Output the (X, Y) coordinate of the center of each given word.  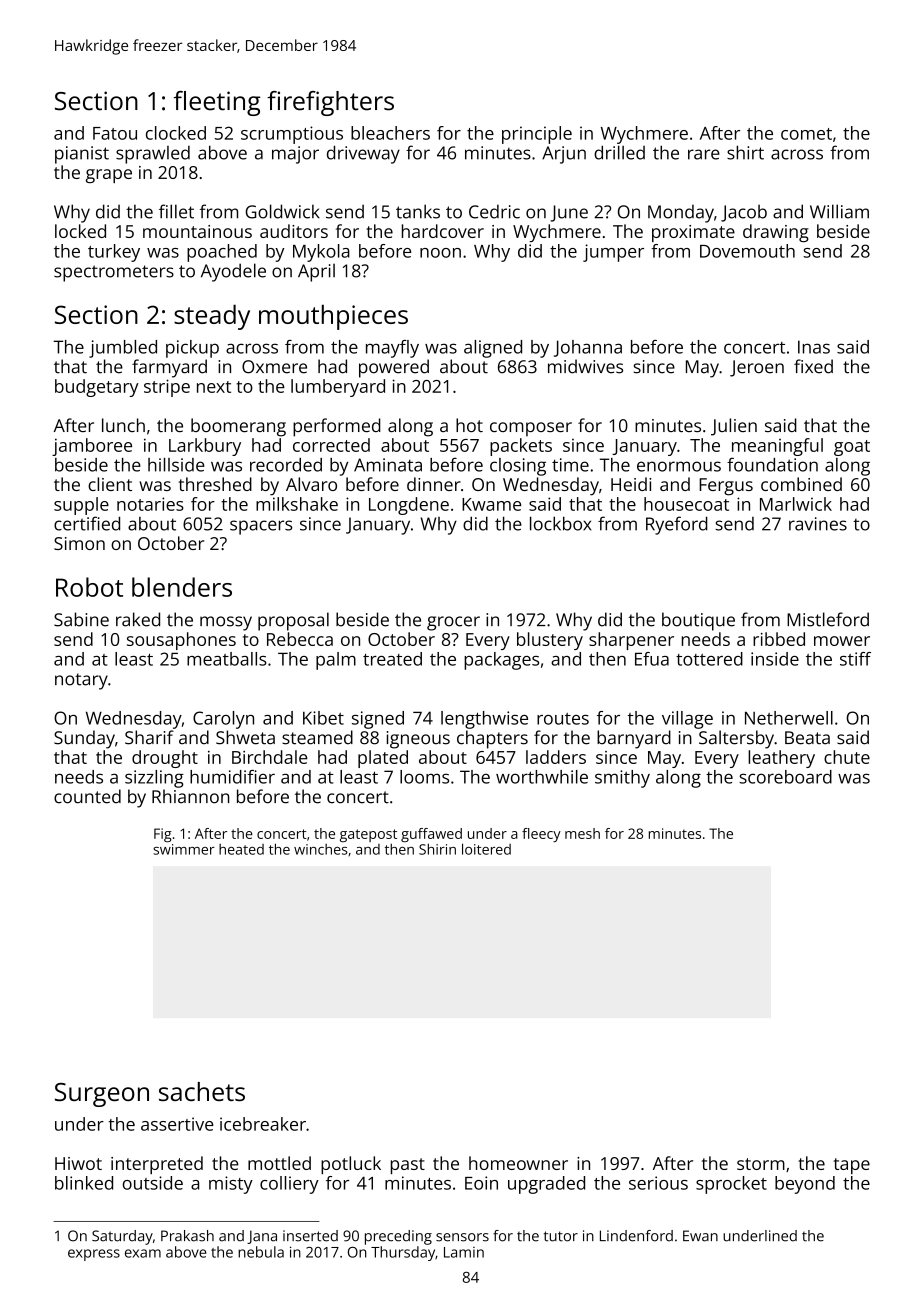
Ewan (700, 1236)
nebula (261, 1252)
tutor (561, 1236)
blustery (550, 641)
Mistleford (828, 619)
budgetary (97, 388)
